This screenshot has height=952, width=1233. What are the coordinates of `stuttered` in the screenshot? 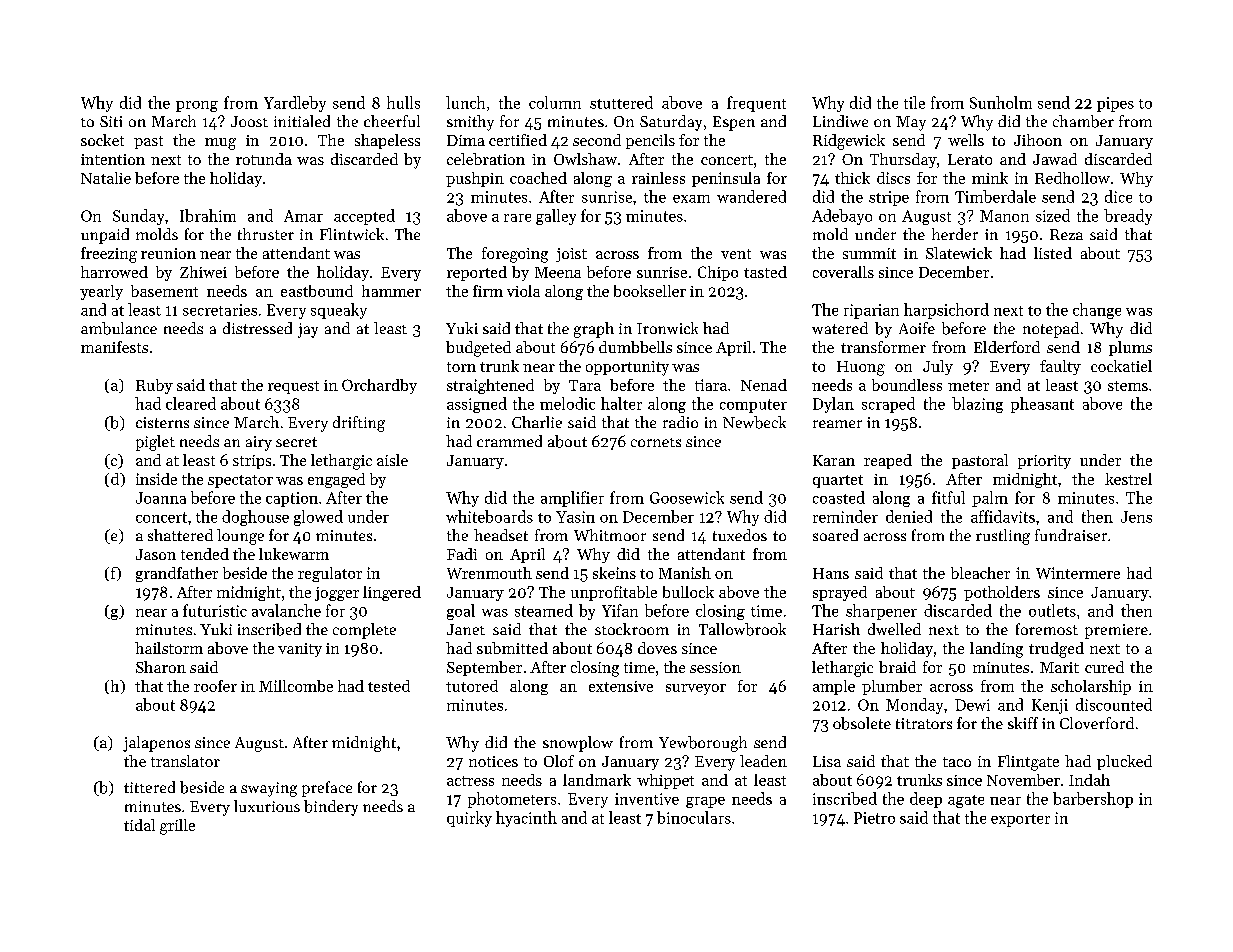 It's located at (621, 102).
